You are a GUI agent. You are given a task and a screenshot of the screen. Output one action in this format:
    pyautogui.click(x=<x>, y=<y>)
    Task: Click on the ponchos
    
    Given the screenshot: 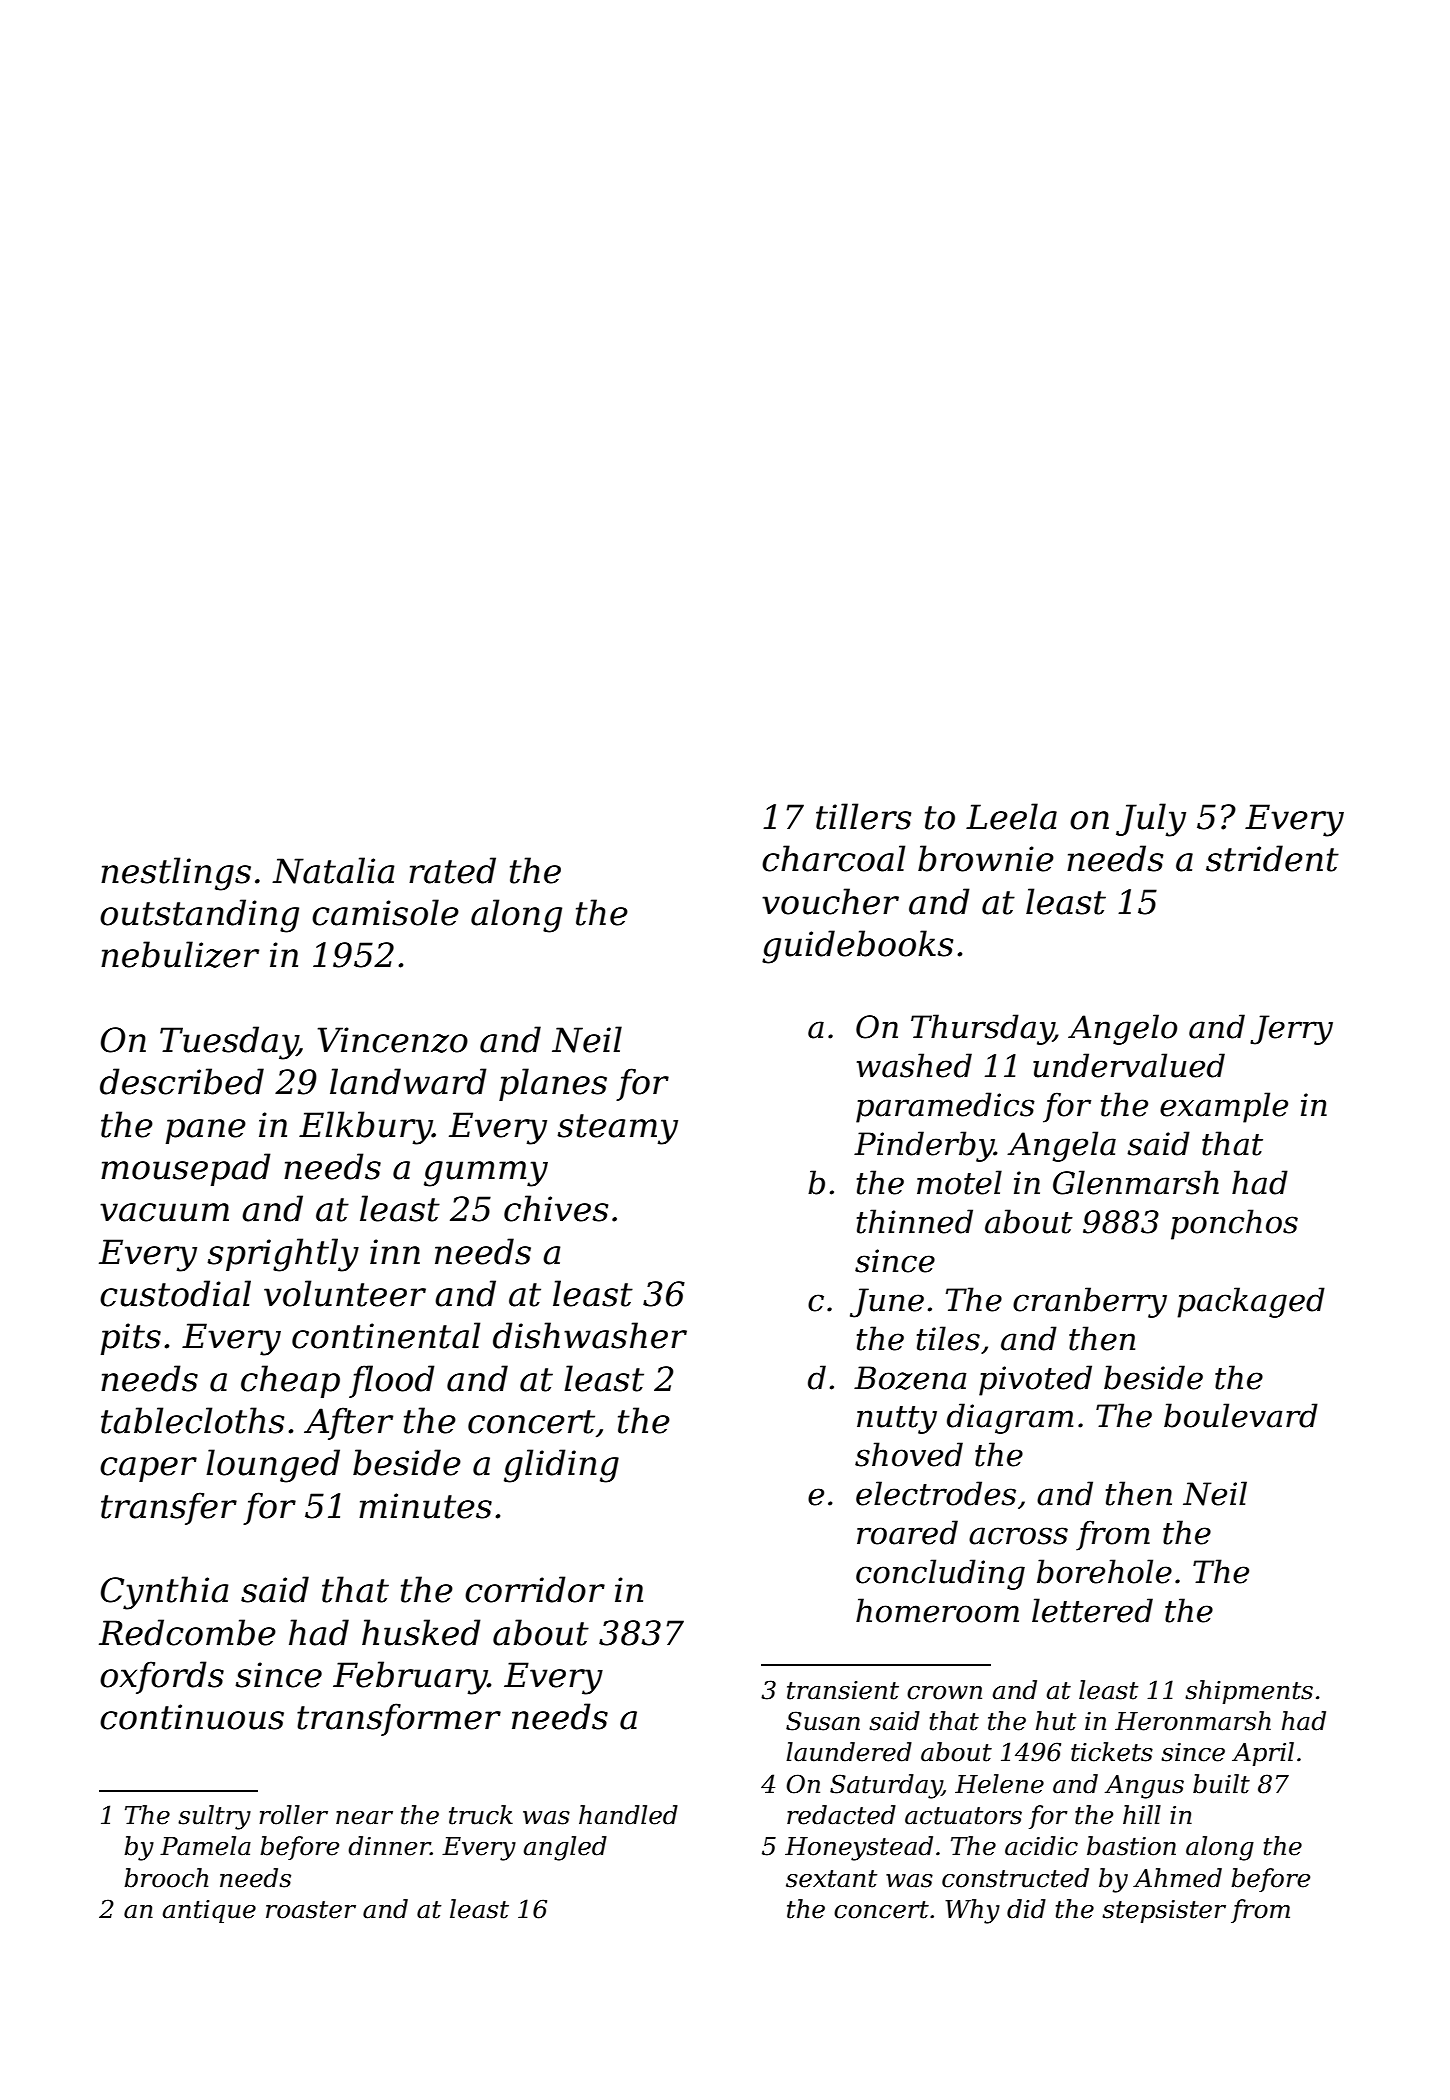 What is the action you would take?
    pyautogui.click(x=1234, y=1224)
